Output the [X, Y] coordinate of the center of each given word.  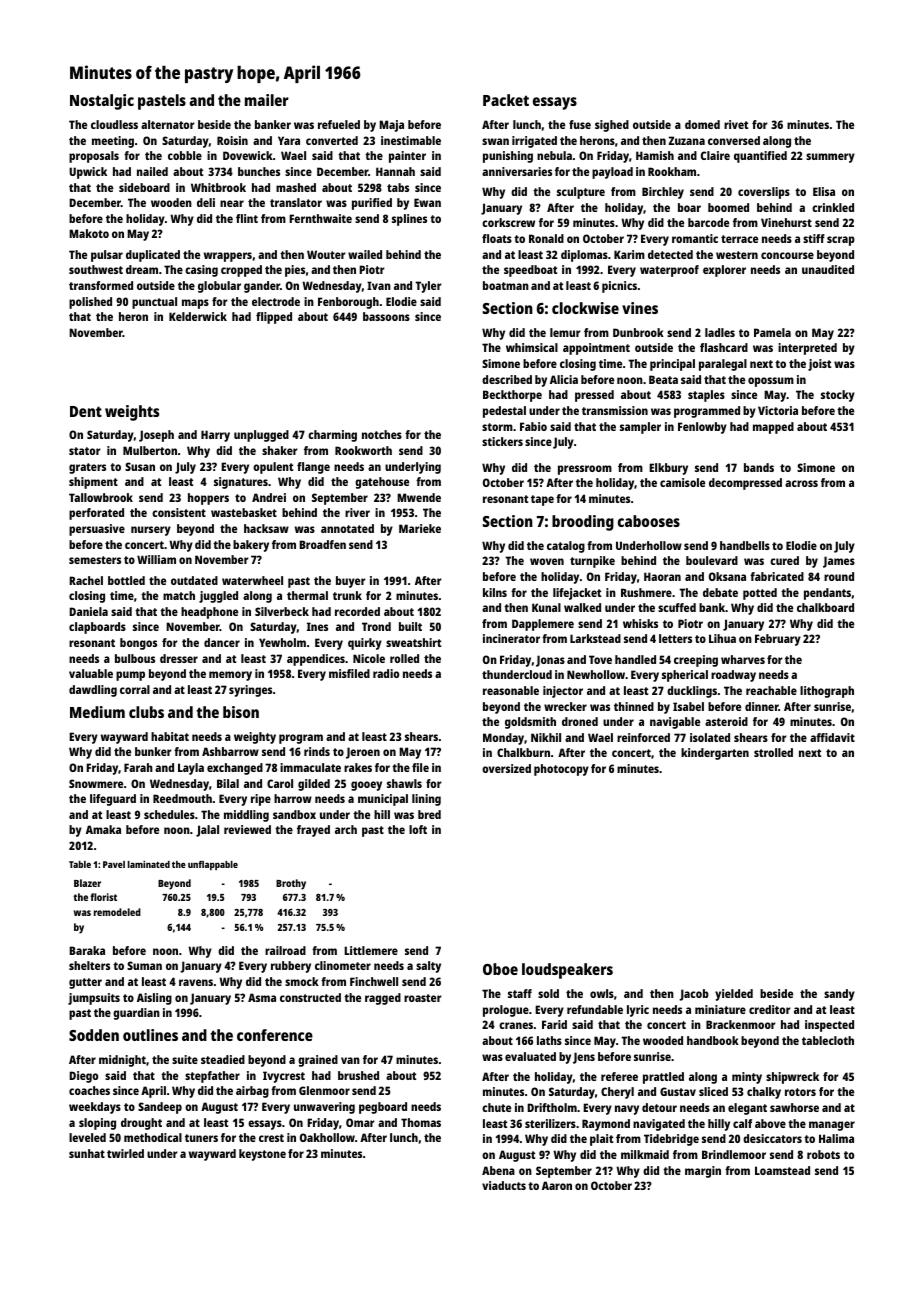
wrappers [228, 257]
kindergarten [715, 754]
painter [407, 157]
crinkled [833, 207]
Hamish [655, 155]
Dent [86, 411]
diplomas [584, 256]
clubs [146, 712]
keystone [262, 1155]
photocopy [561, 770]
